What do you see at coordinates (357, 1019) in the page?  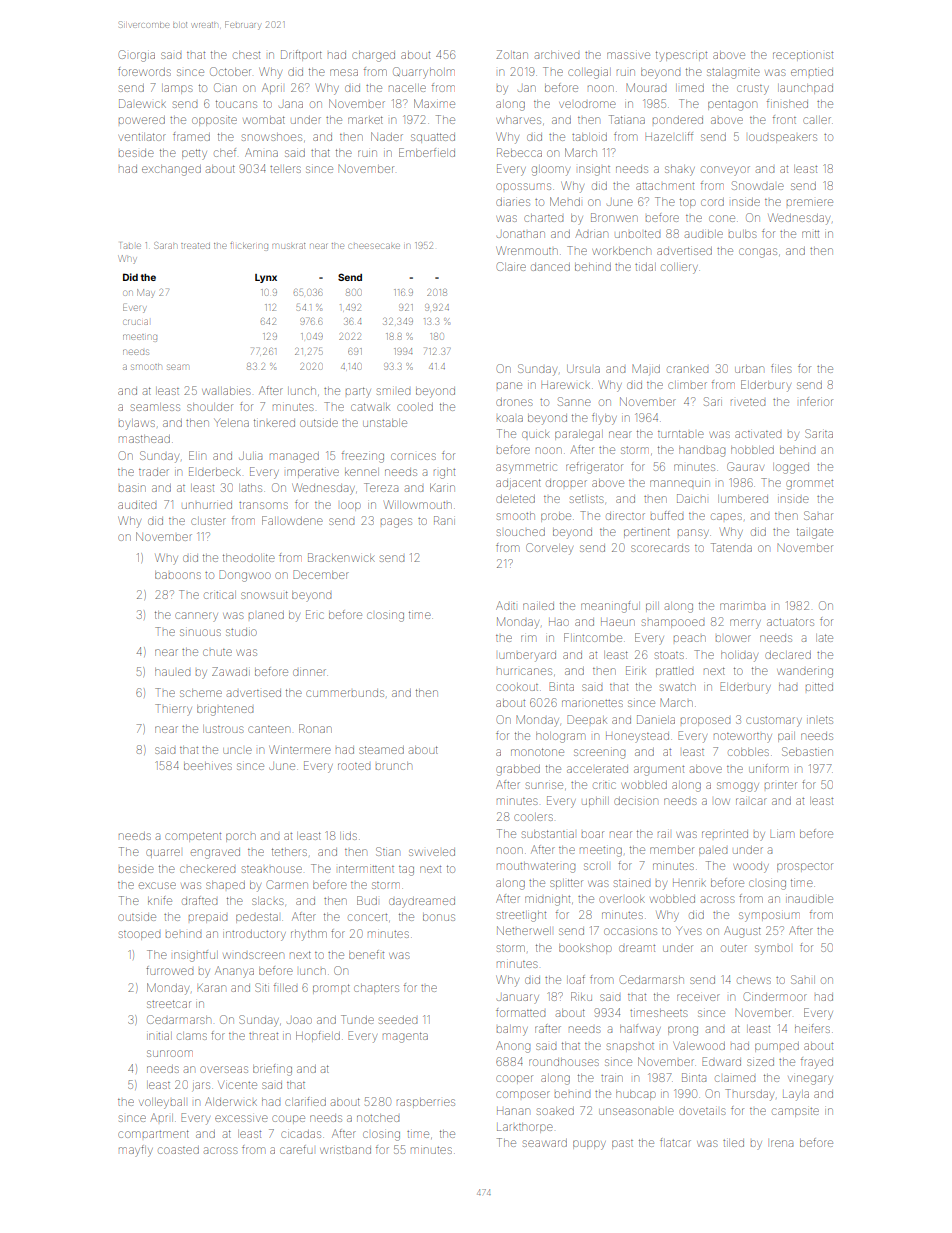 I see `Tunde` at bounding box center [357, 1019].
